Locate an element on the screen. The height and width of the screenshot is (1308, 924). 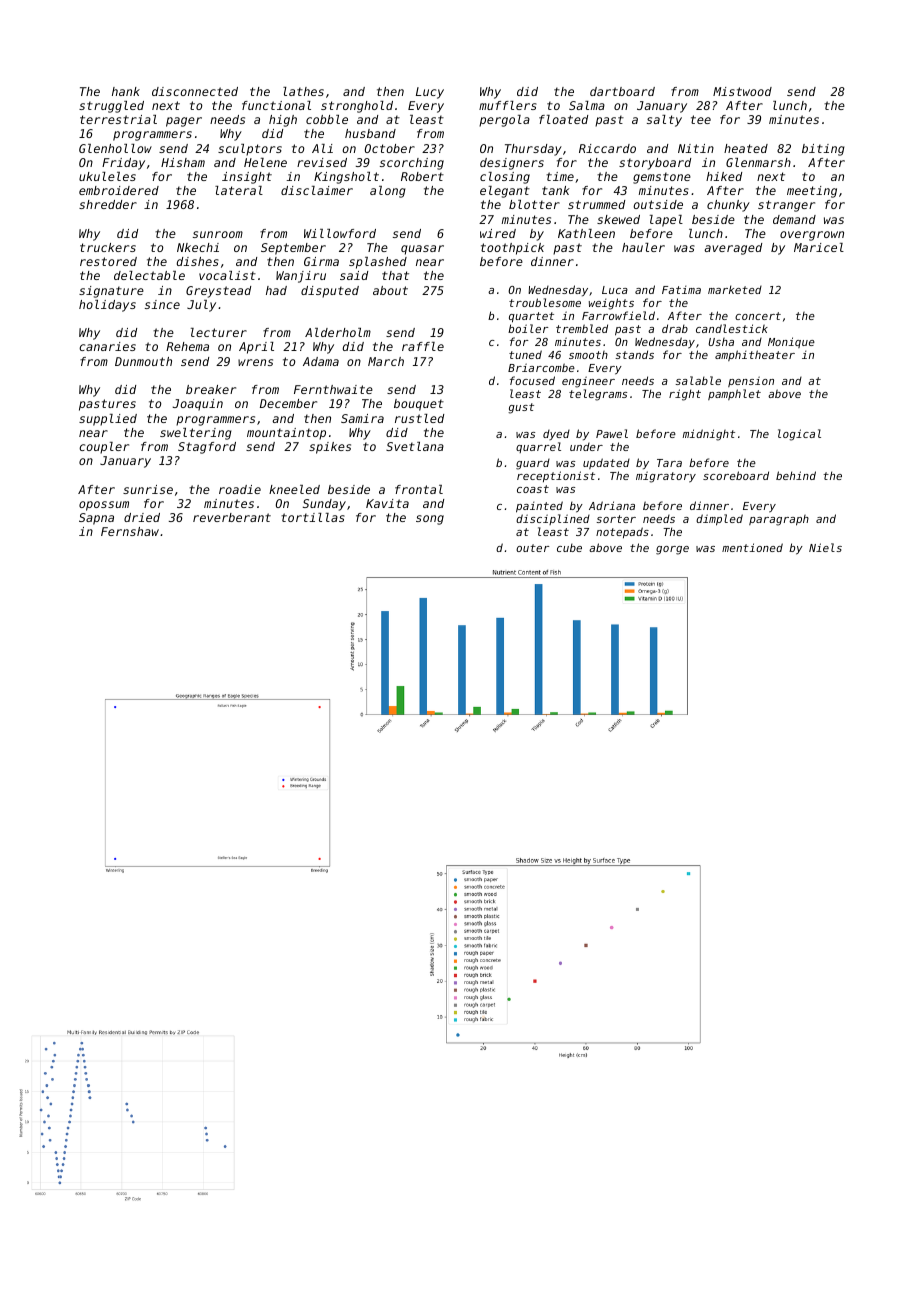
gorge is located at coordinates (672, 550).
